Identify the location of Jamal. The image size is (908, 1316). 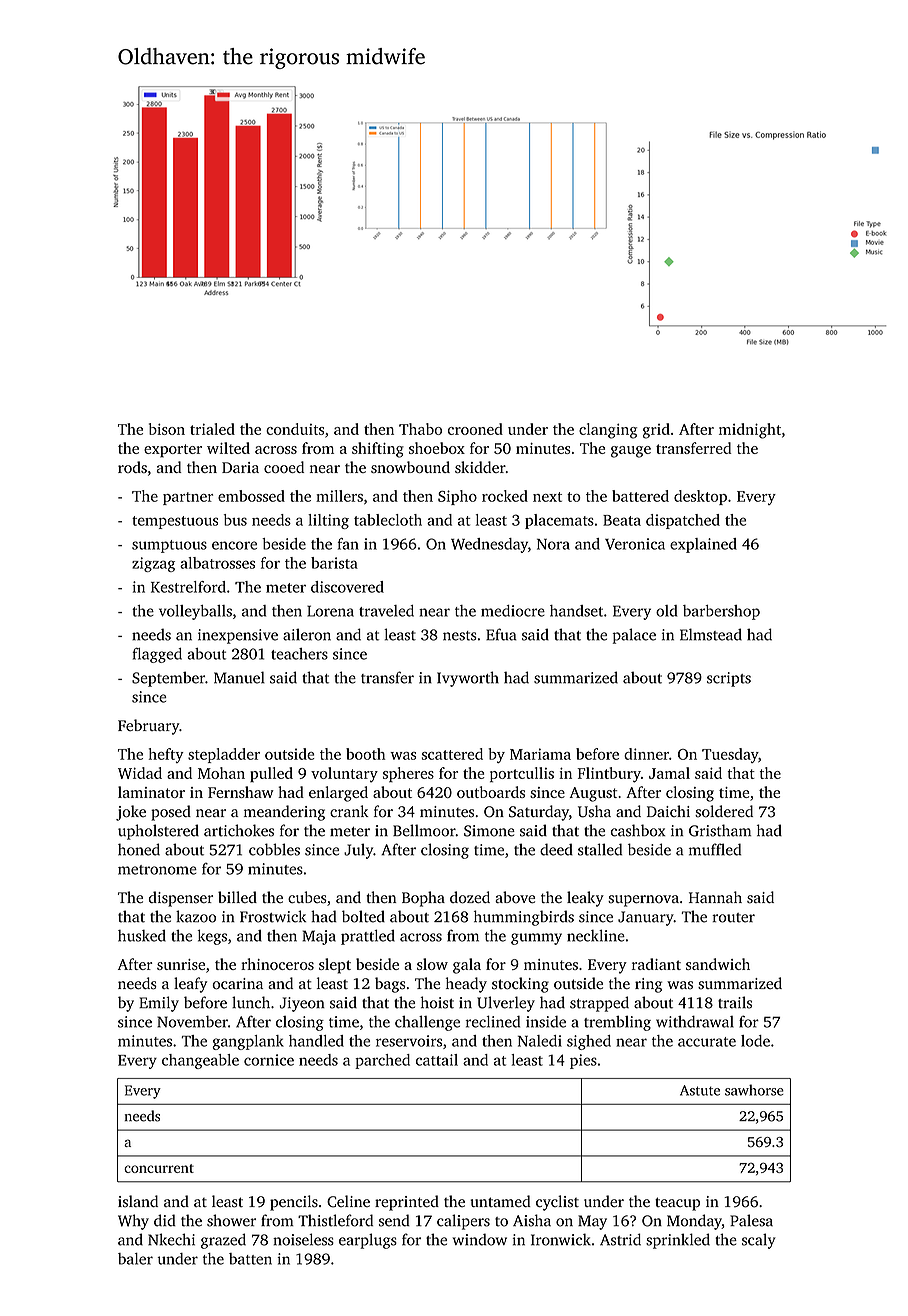
(669, 773).
